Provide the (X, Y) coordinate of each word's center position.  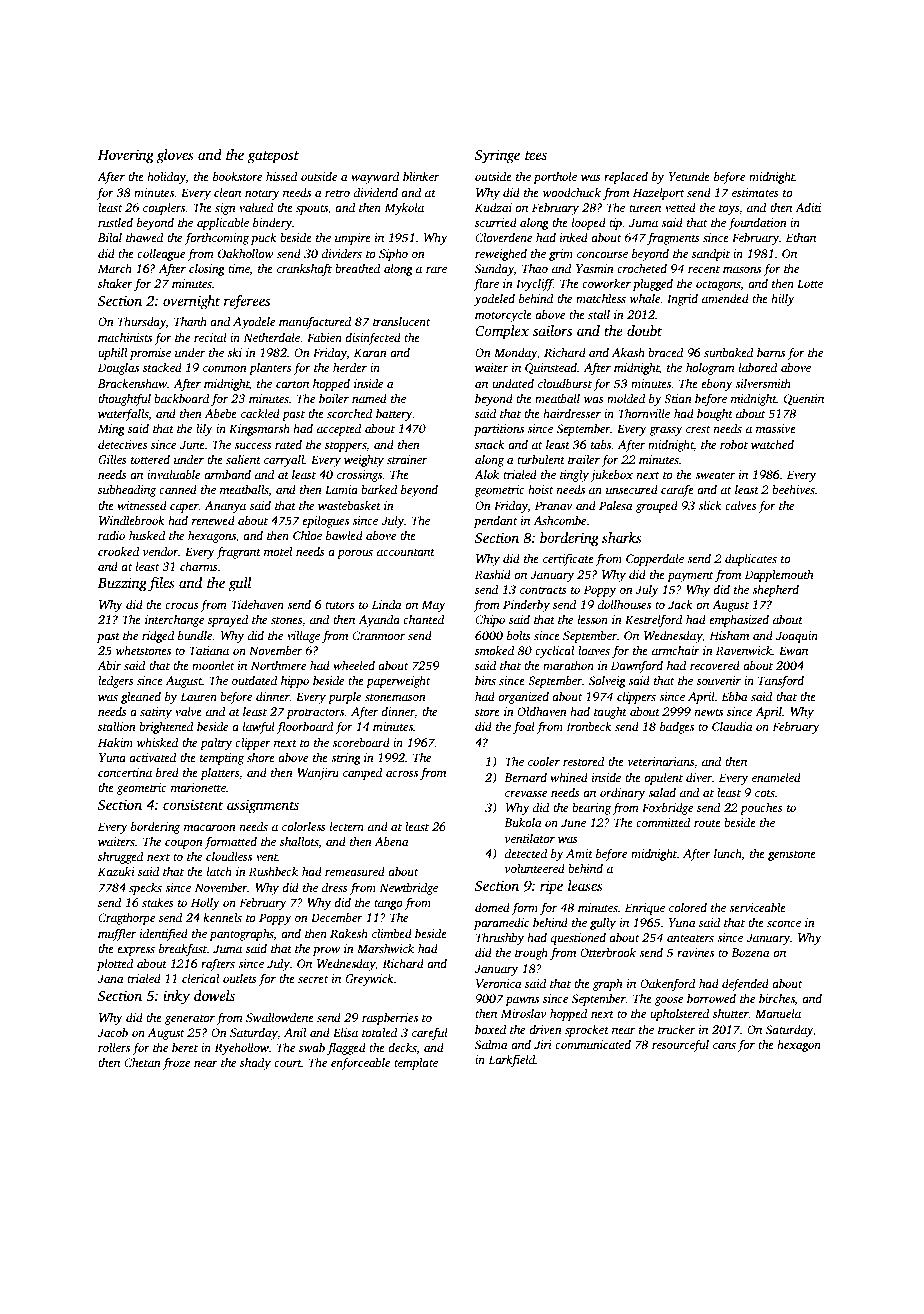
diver (699, 777)
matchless (601, 298)
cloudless (229, 856)
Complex (502, 332)
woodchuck (572, 192)
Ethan (801, 237)
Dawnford (637, 666)
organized (523, 698)
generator (190, 1020)
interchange (174, 621)
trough (531, 954)
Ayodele (254, 323)
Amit (579, 853)
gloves (175, 156)
